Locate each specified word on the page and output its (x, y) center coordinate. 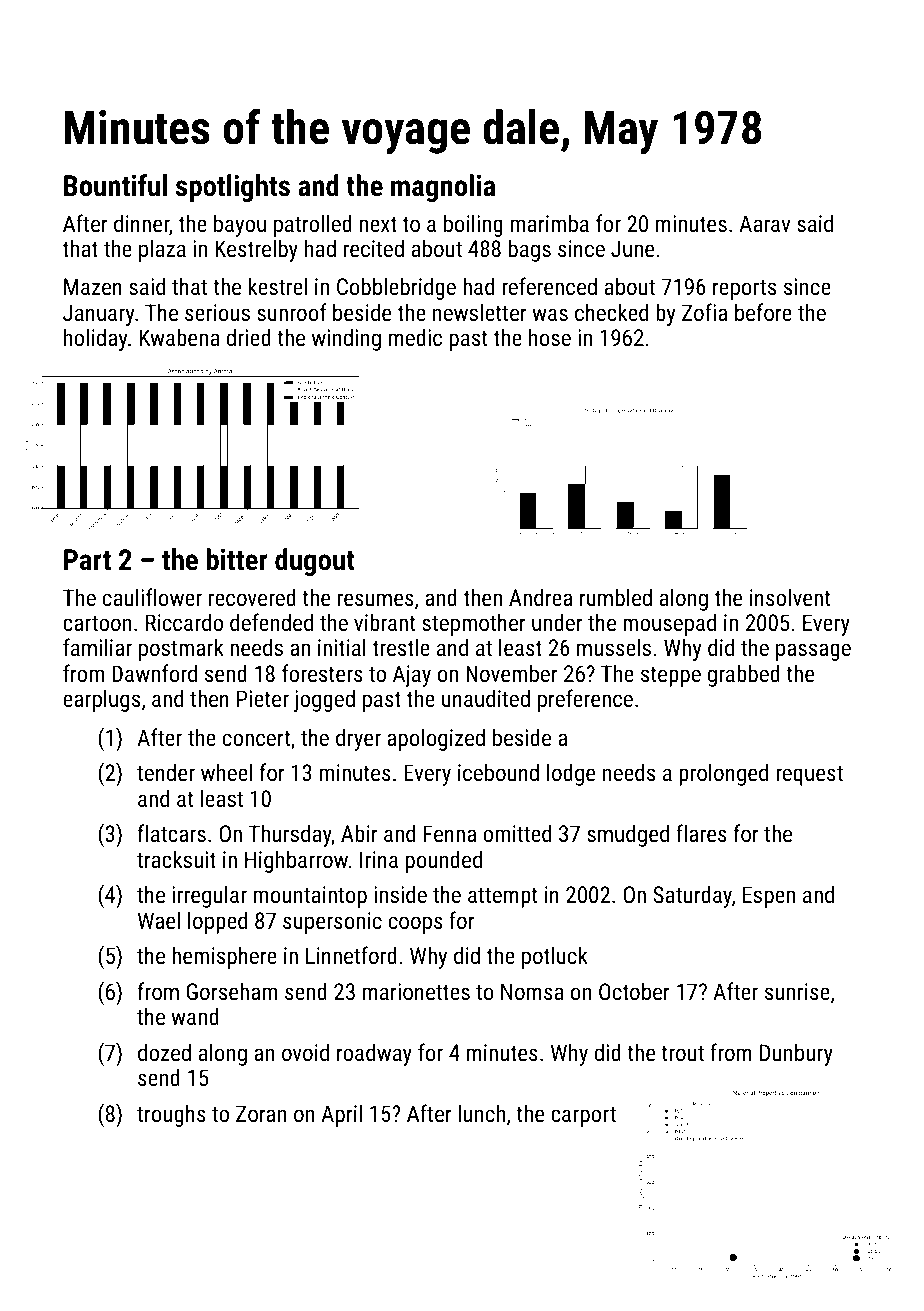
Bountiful (115, 185)
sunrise (797, 991)
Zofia (704, 312)
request (809, 776)
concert (256, 738)
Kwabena (180, 337)
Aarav (764, 223)
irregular (209, 896)
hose (550, 337)
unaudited (486, 698)
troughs (171, 1115)
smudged (628, 835)
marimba (550, 223)
